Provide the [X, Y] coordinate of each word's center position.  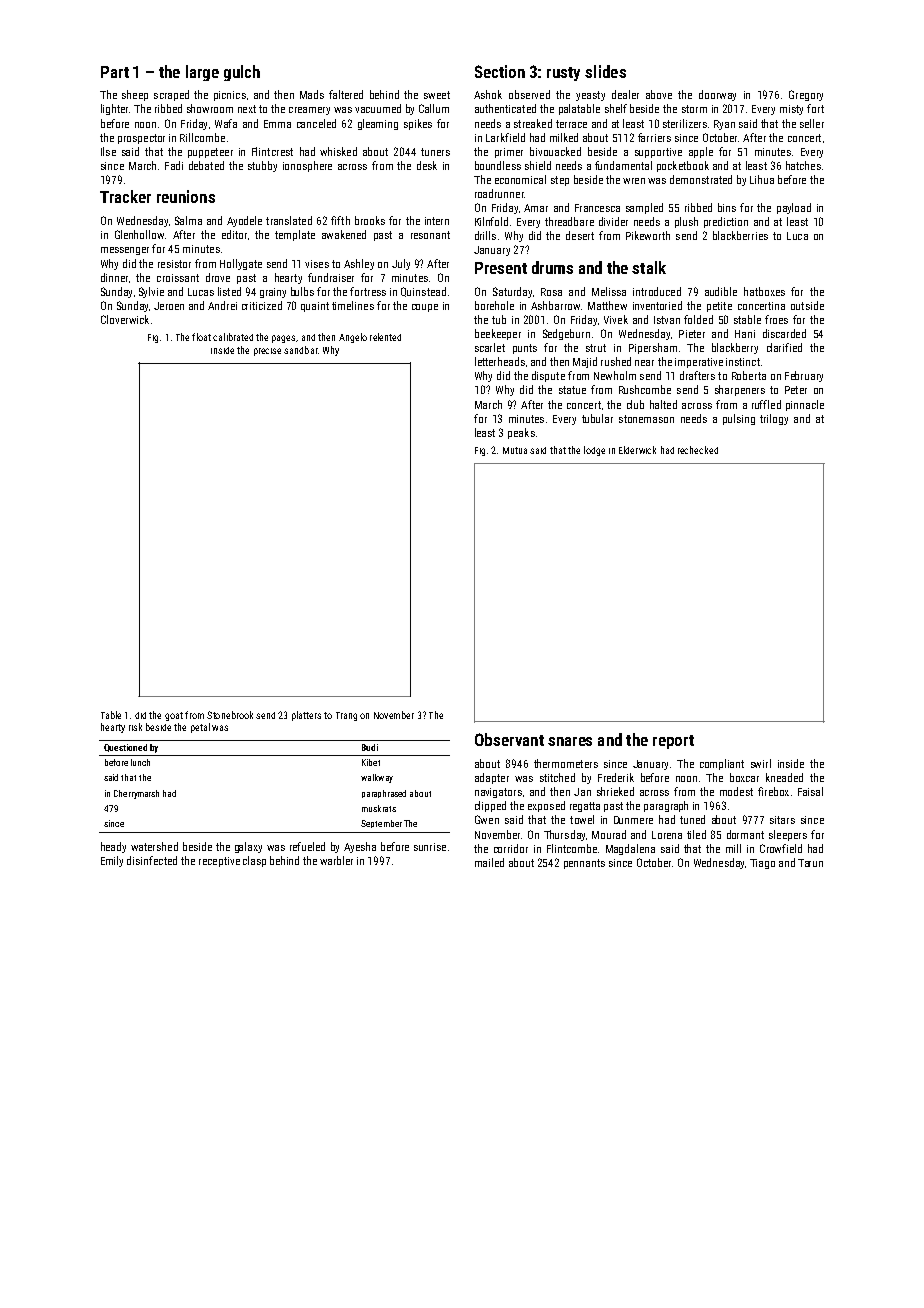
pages [283, 339]
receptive [219, 862]
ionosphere [307, 166]
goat [174, 716]
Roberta [749, 375]
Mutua [515, 450]
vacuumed [378, 108]
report [673, 742]
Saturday [512, 292]
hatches [803, 165]
